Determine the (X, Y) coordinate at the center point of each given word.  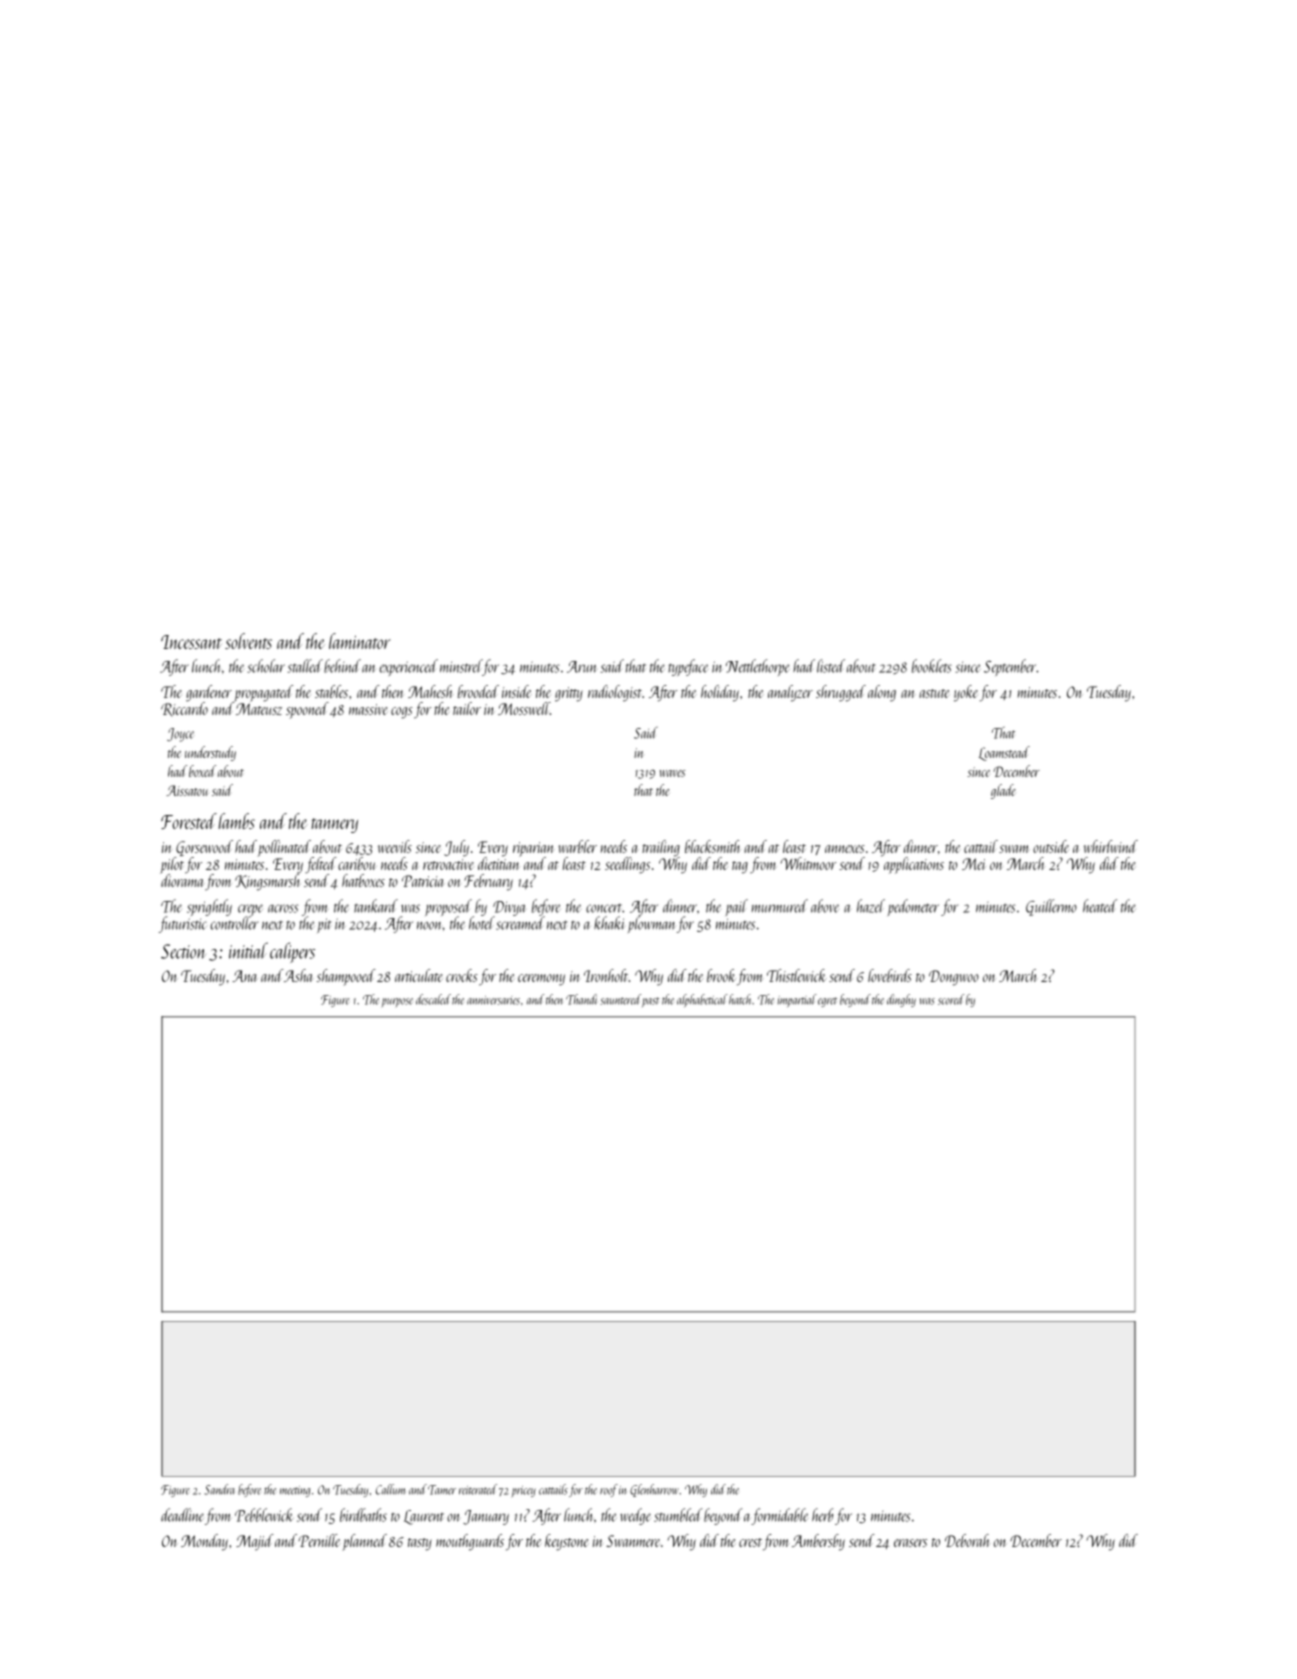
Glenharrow (654, 1490)
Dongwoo (954, 978)
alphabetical (702, 1000)
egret (827, 1002)
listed (831, 666)
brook (721, 975)
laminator (360, 641)
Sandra (219, 1489)
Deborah (967, 1540)
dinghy (901, 1000)
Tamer (442, 1490)
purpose (397, 1002)
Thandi (581, 999)
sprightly (209, 907)
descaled (433, 999)
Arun (581, 667)
